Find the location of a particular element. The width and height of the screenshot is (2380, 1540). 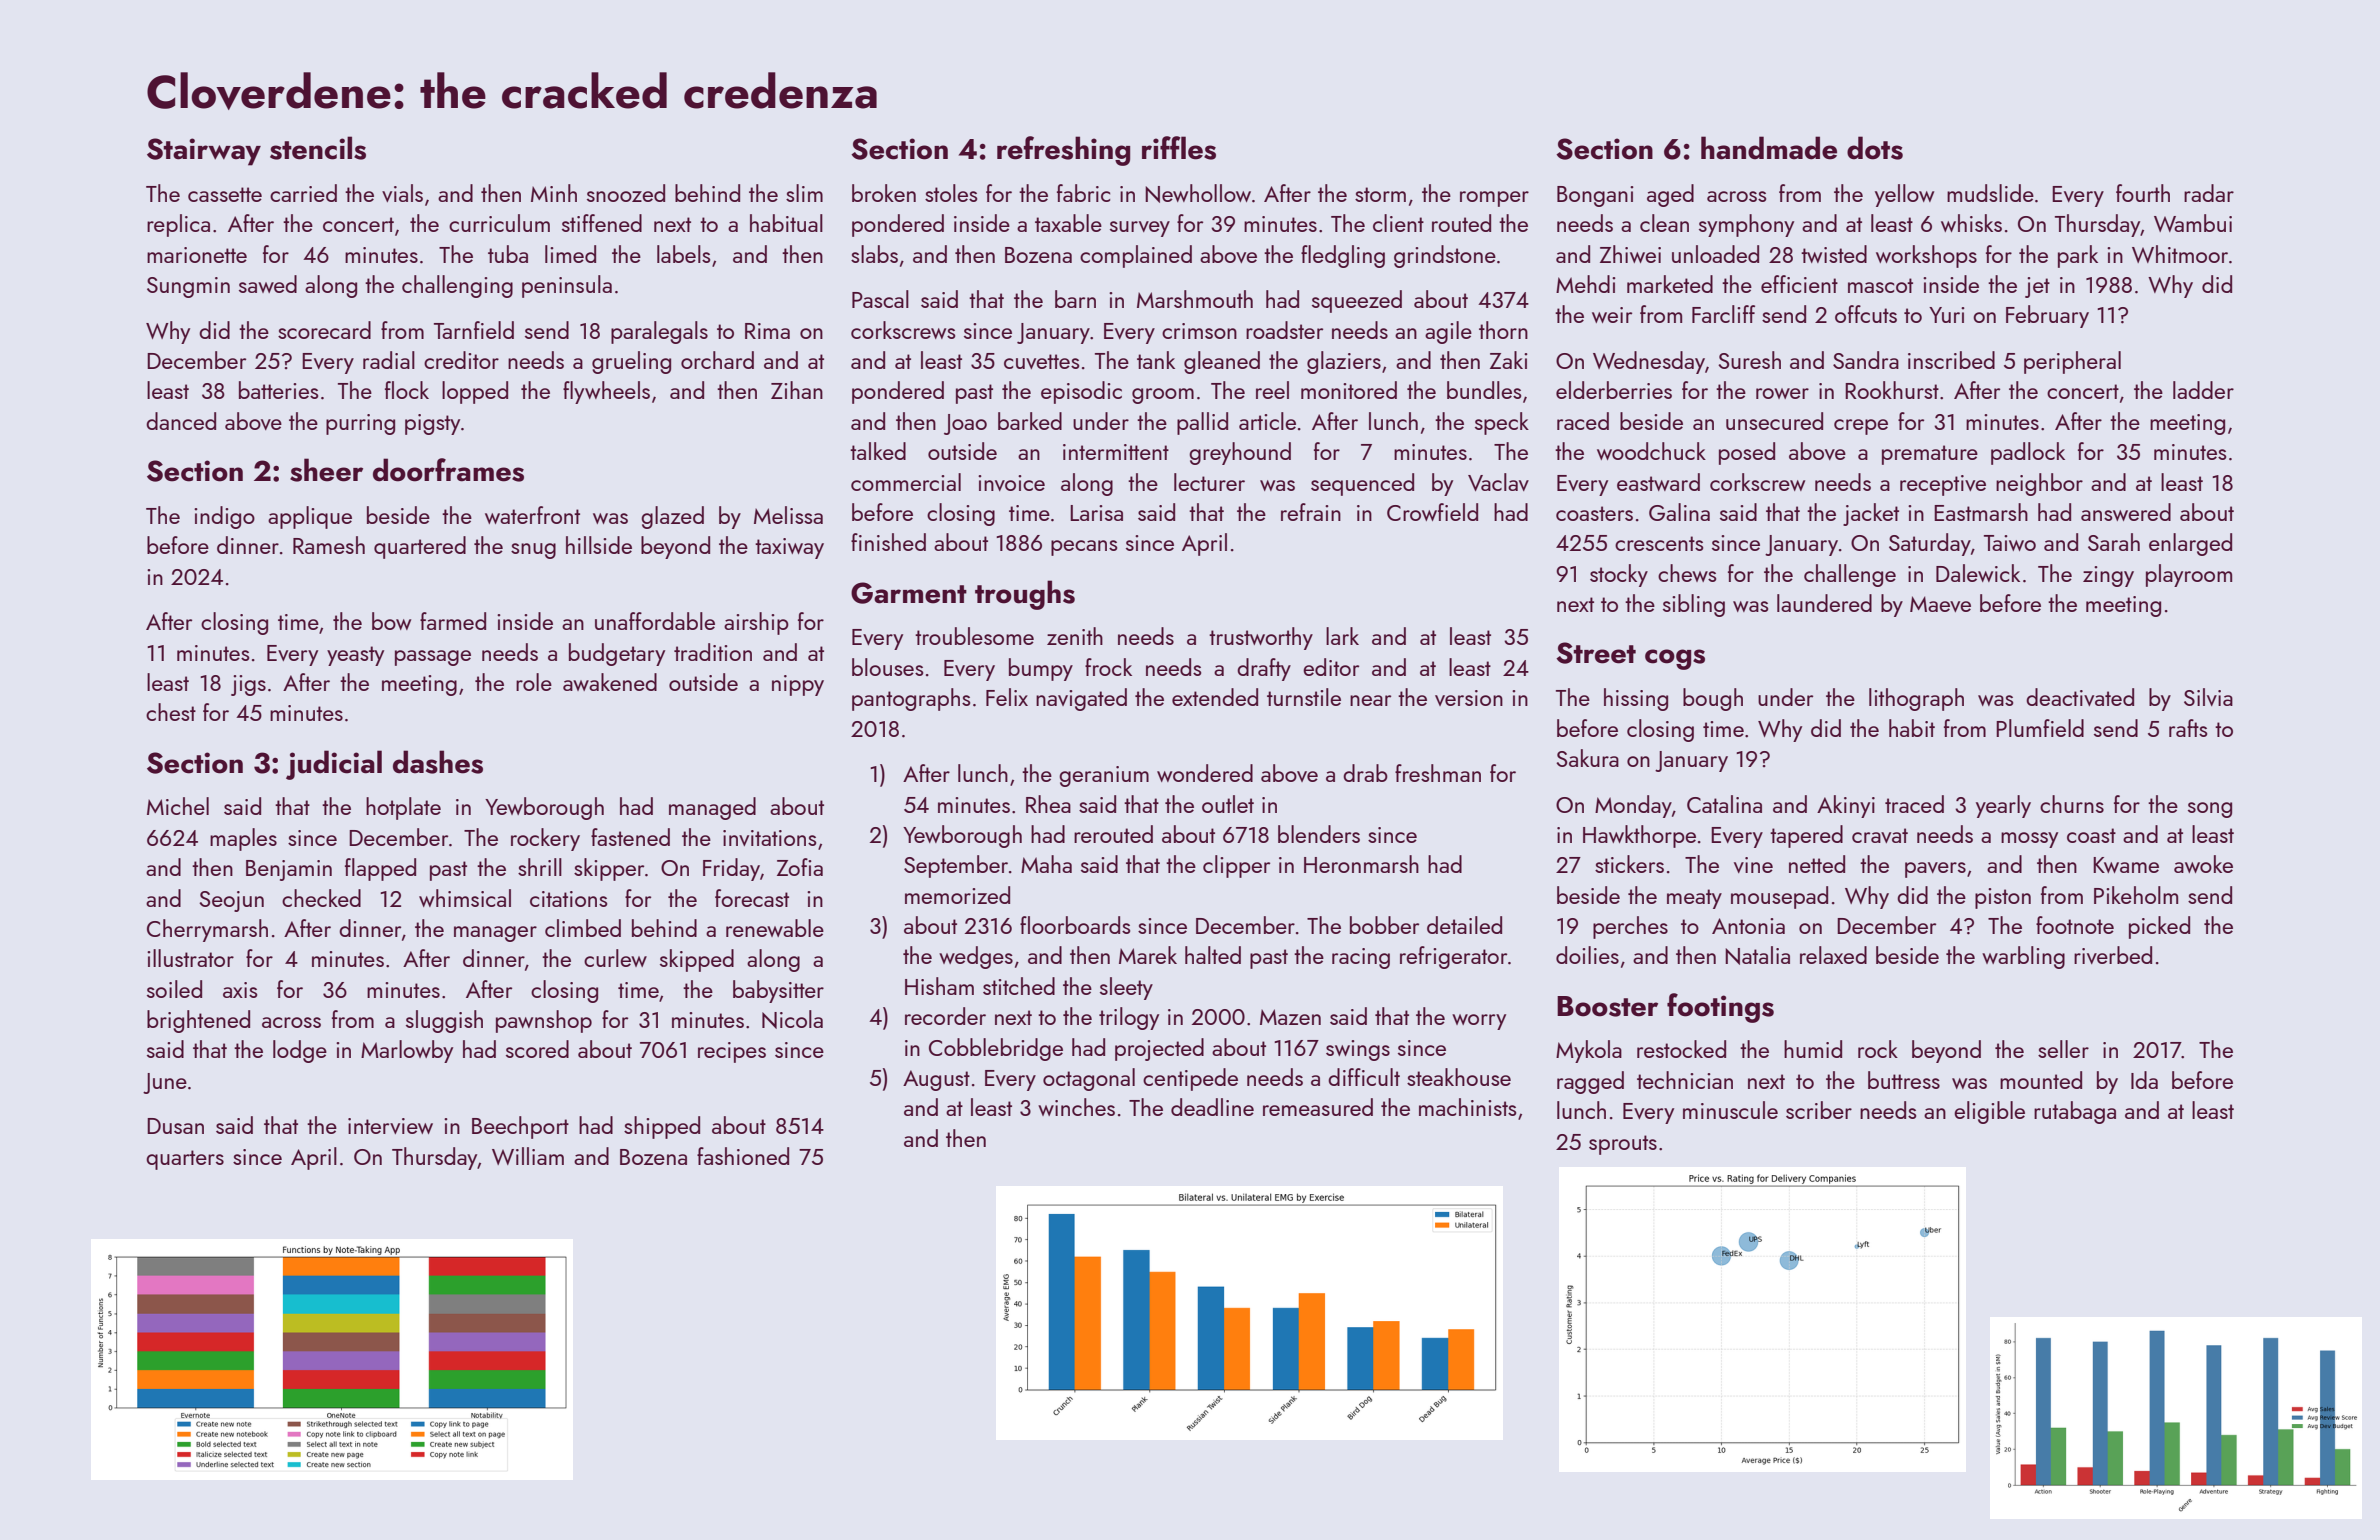

fashioned is located at coordinates (743, 1156).
